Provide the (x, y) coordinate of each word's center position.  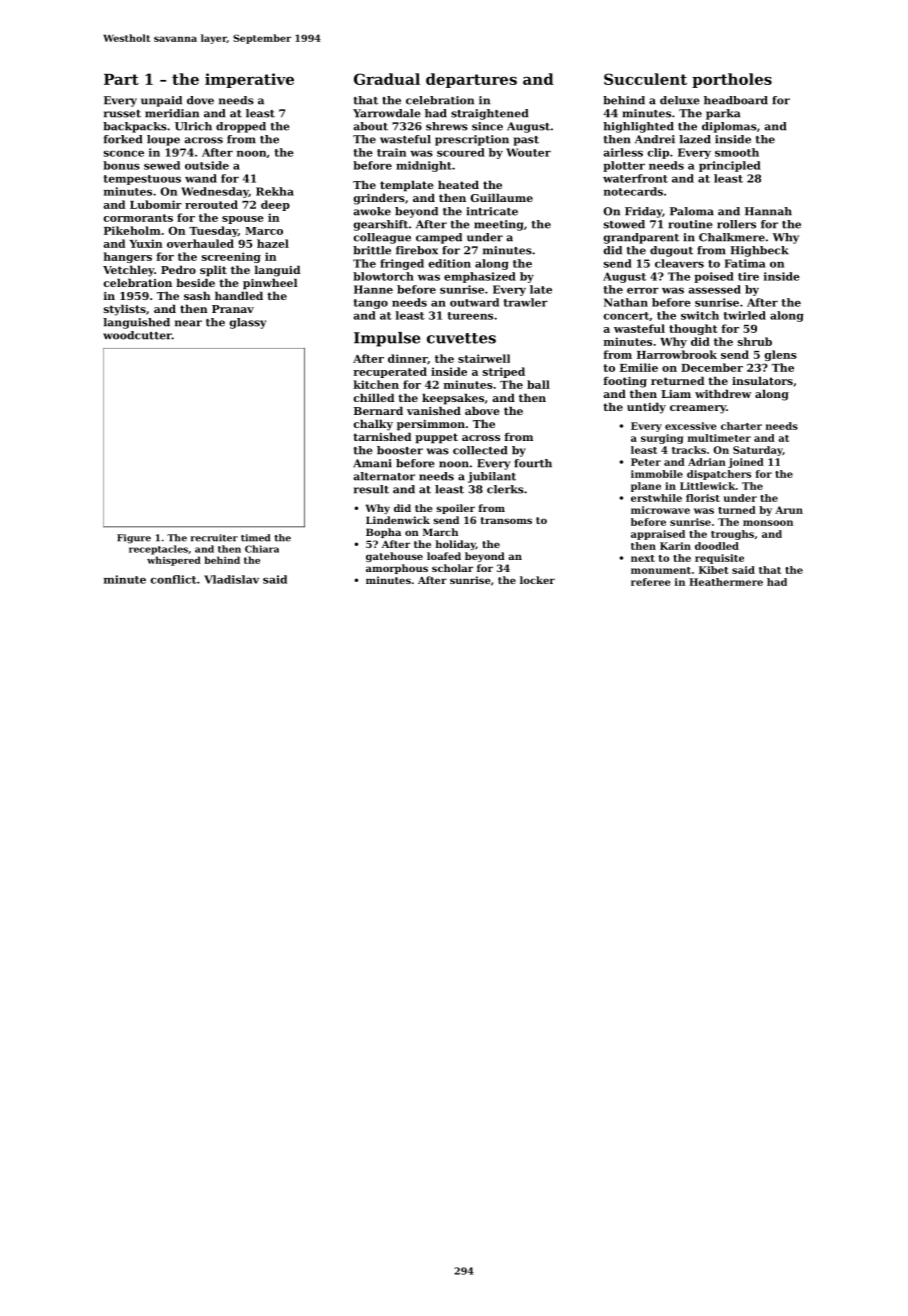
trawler (526, 302)
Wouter (528, 152)
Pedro (178, 269)
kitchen (376, 384)
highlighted (638, 127)
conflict (173, 579)
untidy (646, 408)
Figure (134, 539)
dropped (241, 127)
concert (626, 316)
